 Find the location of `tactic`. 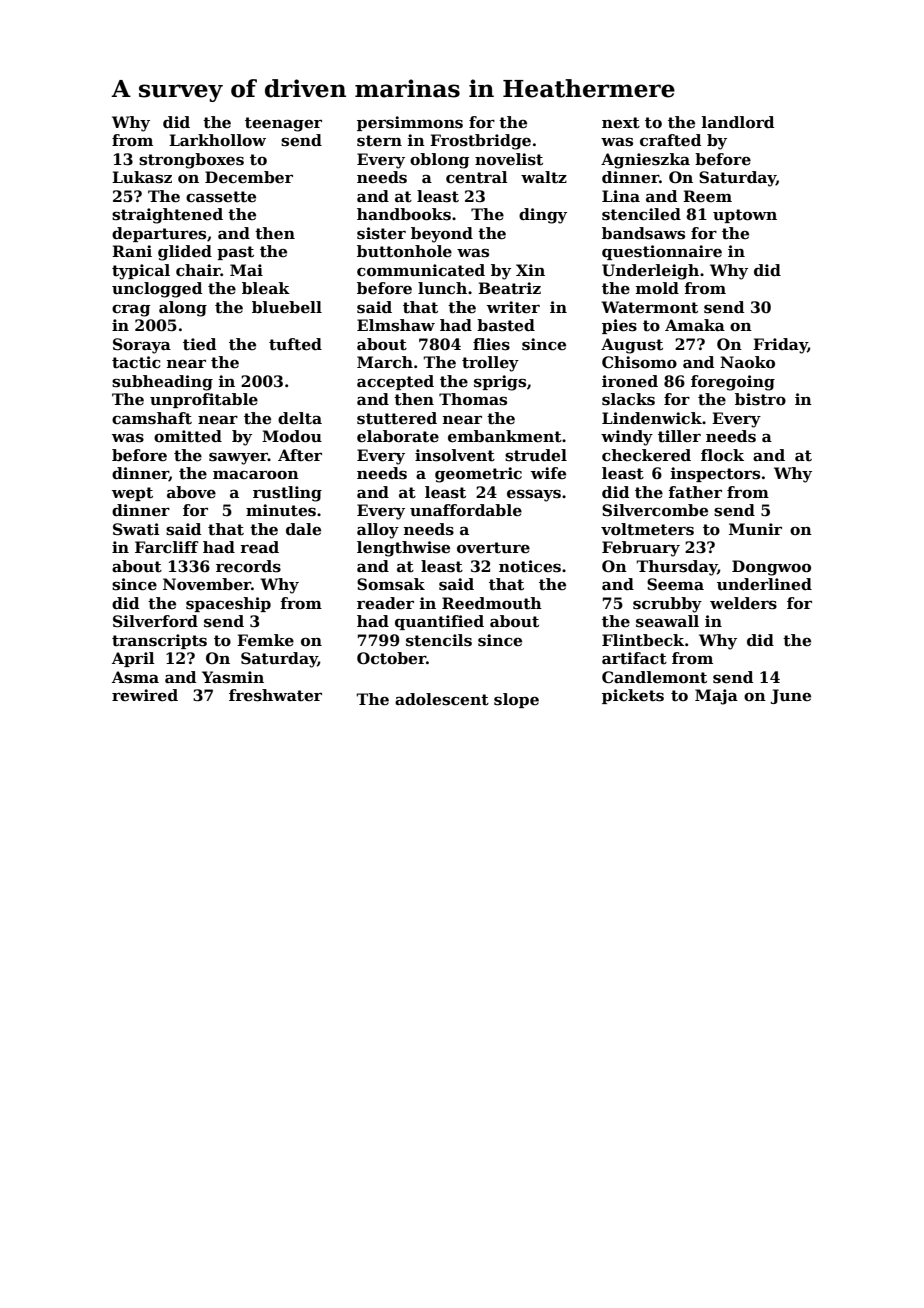

tactic is located at coordinates (136, 362).
